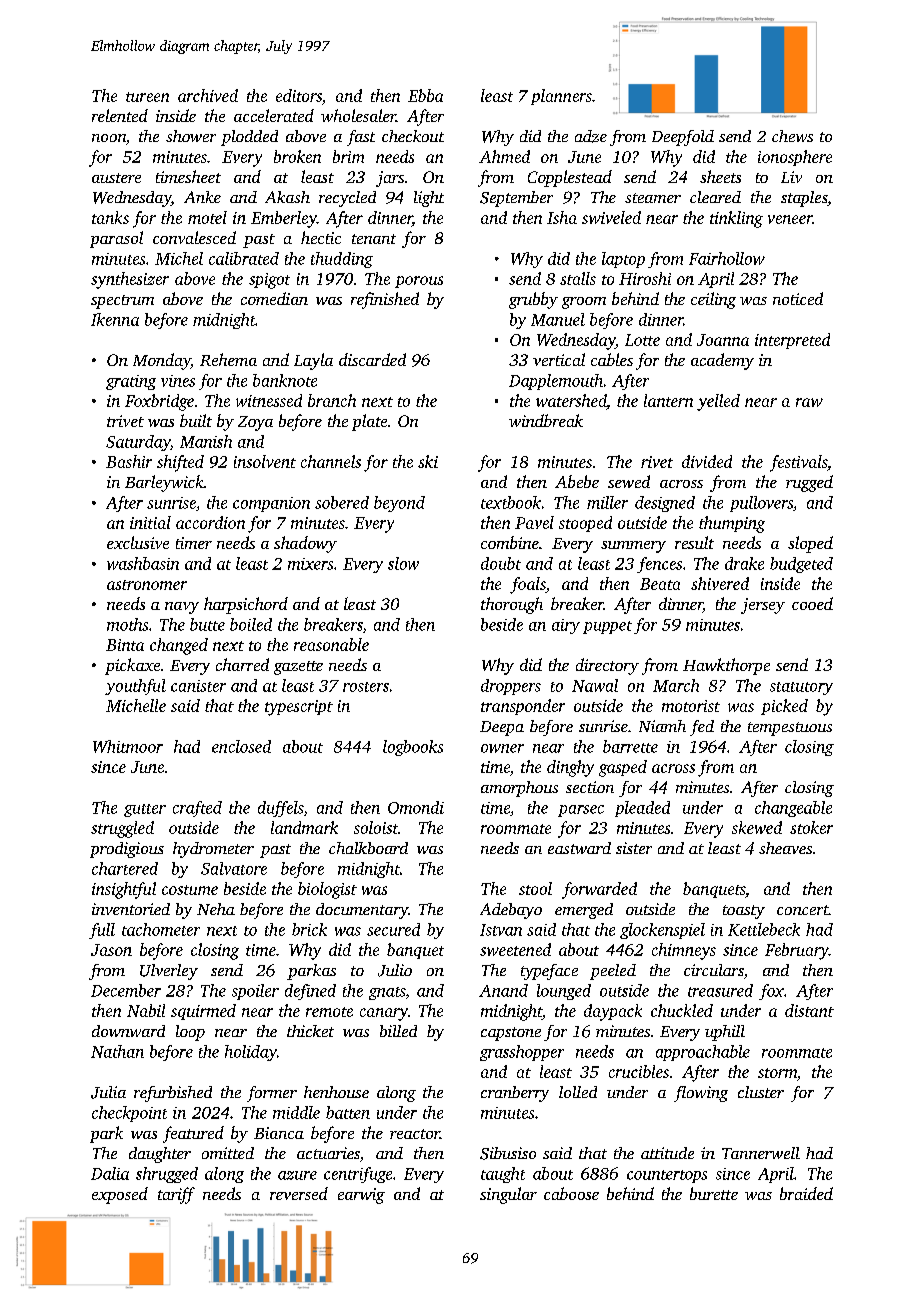 The height and width of the screenshot is (1308, 924). Describe the element at coordinates (634, 848) in the screenshot. I see `sister` at that location.
